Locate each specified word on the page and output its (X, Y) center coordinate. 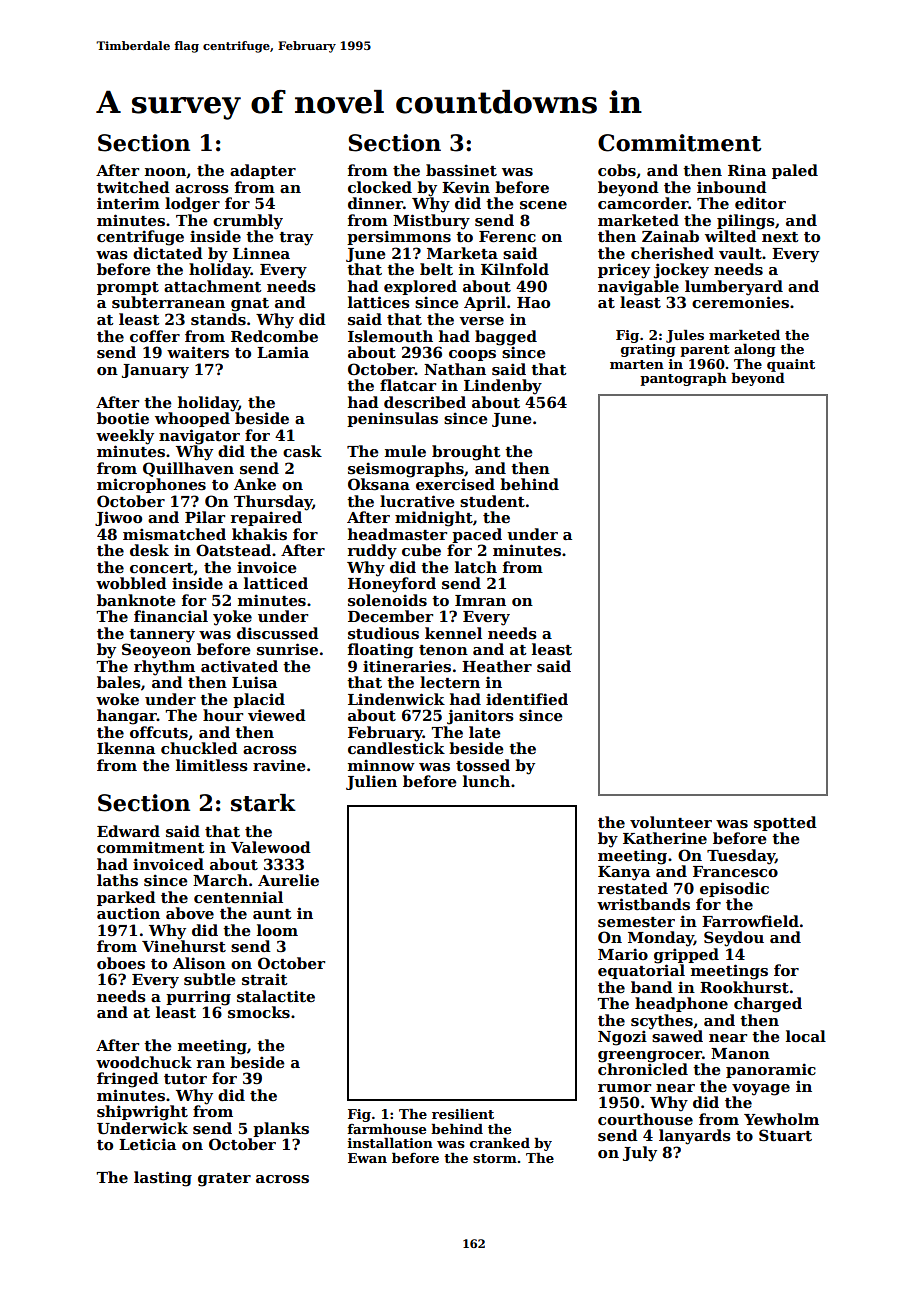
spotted (785, 823)
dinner (375, 203)
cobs (617, 170)
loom (277, 930)
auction (128, 913)
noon (166, 173)
